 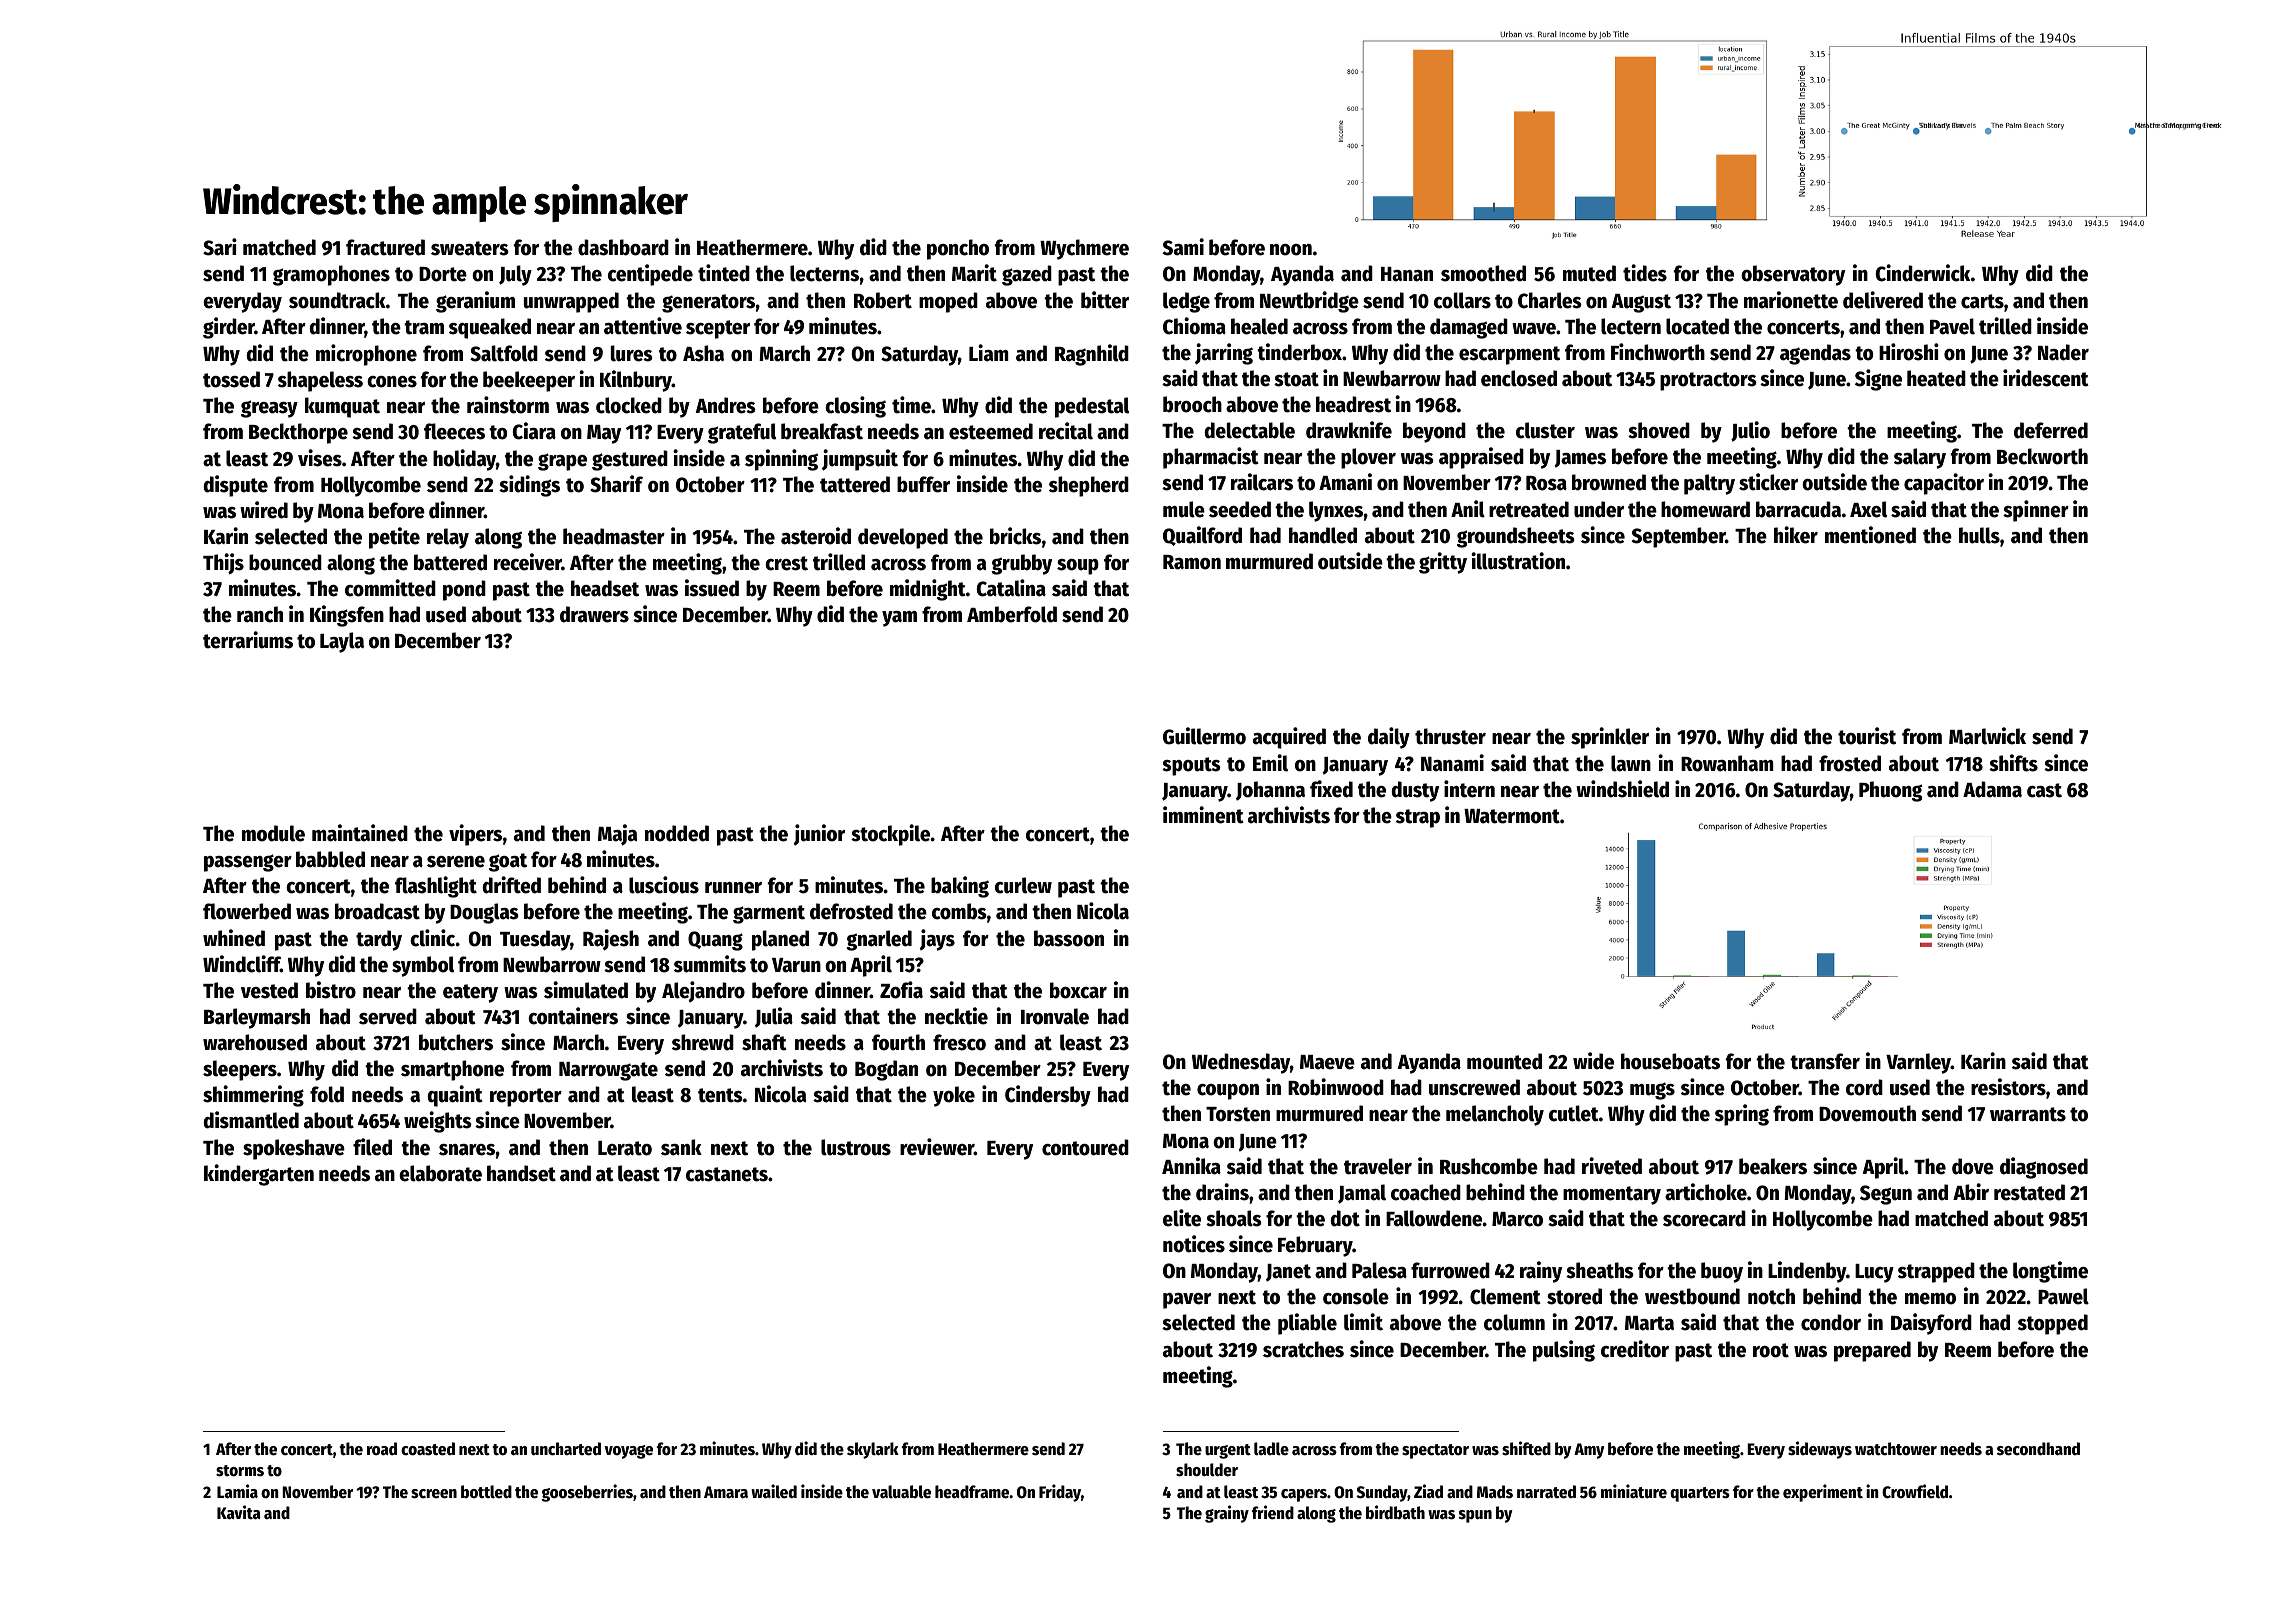 What do you see at coordinates (1622, 789) in the document?
I see `windshield` at bounding box center [1622, 789].
